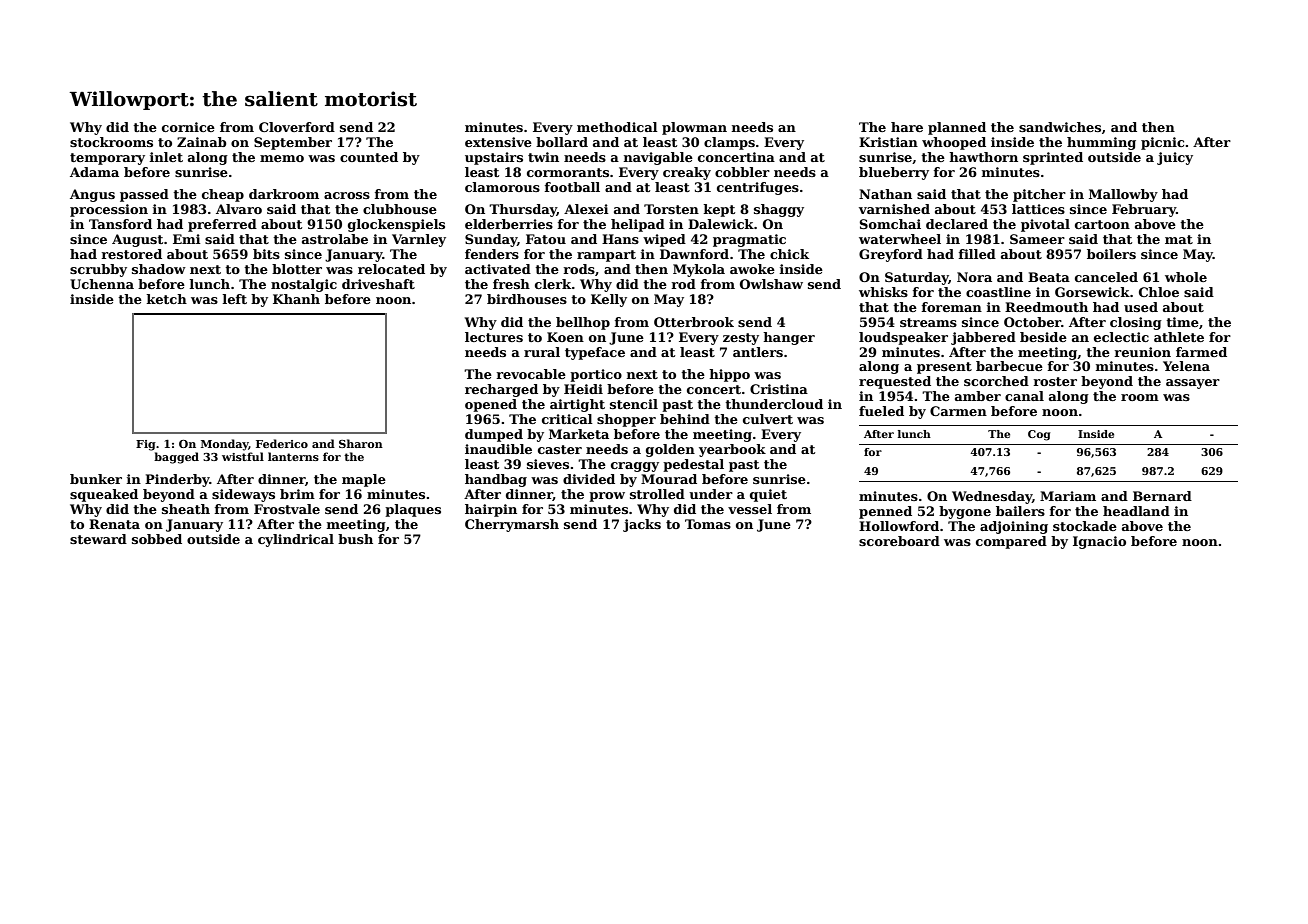 The height and width of the document is (924, 1308). I want to click on time, so click(1182, 322).
